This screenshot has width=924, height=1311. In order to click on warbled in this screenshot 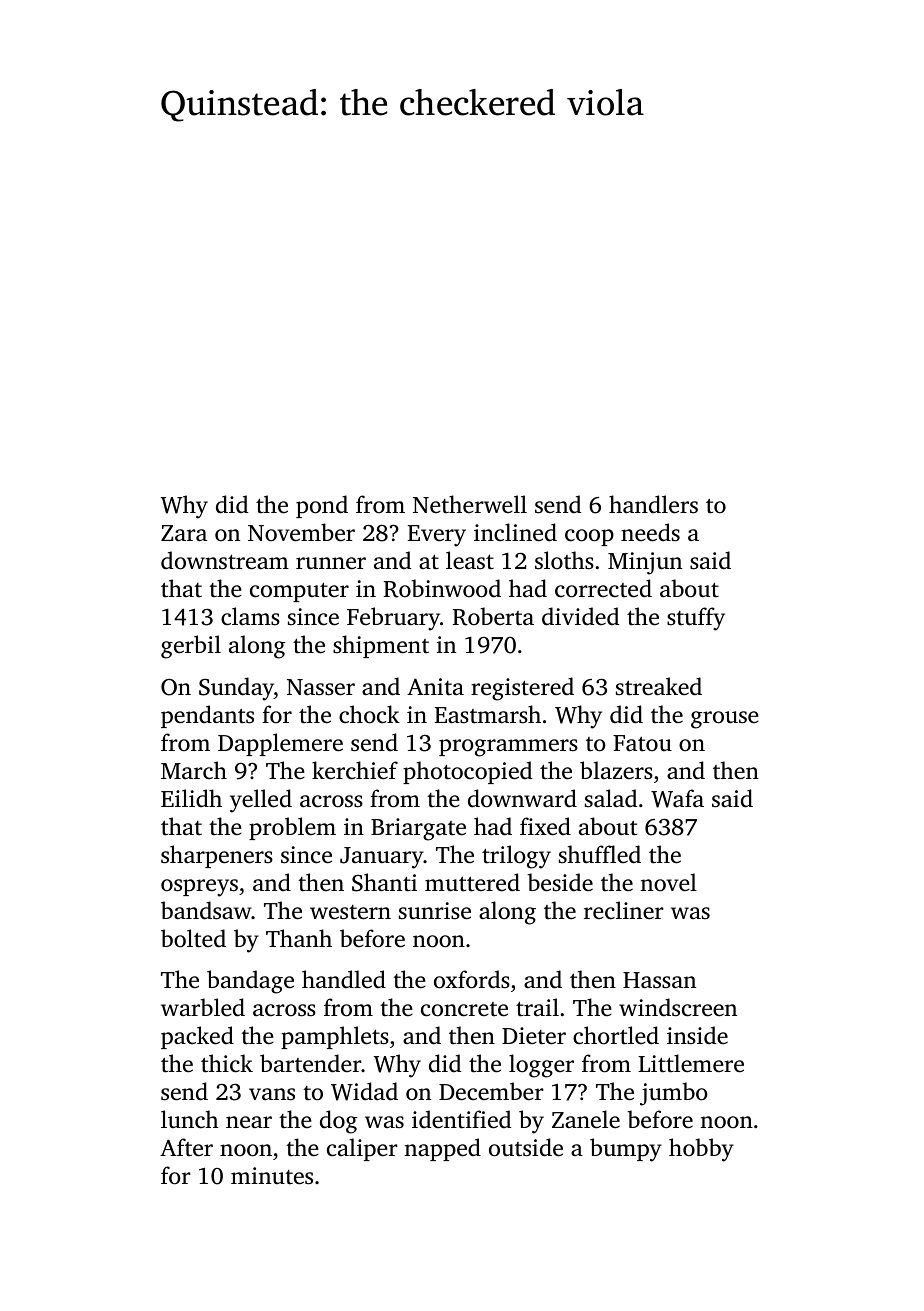, I will do `click(203, 1007)`.
